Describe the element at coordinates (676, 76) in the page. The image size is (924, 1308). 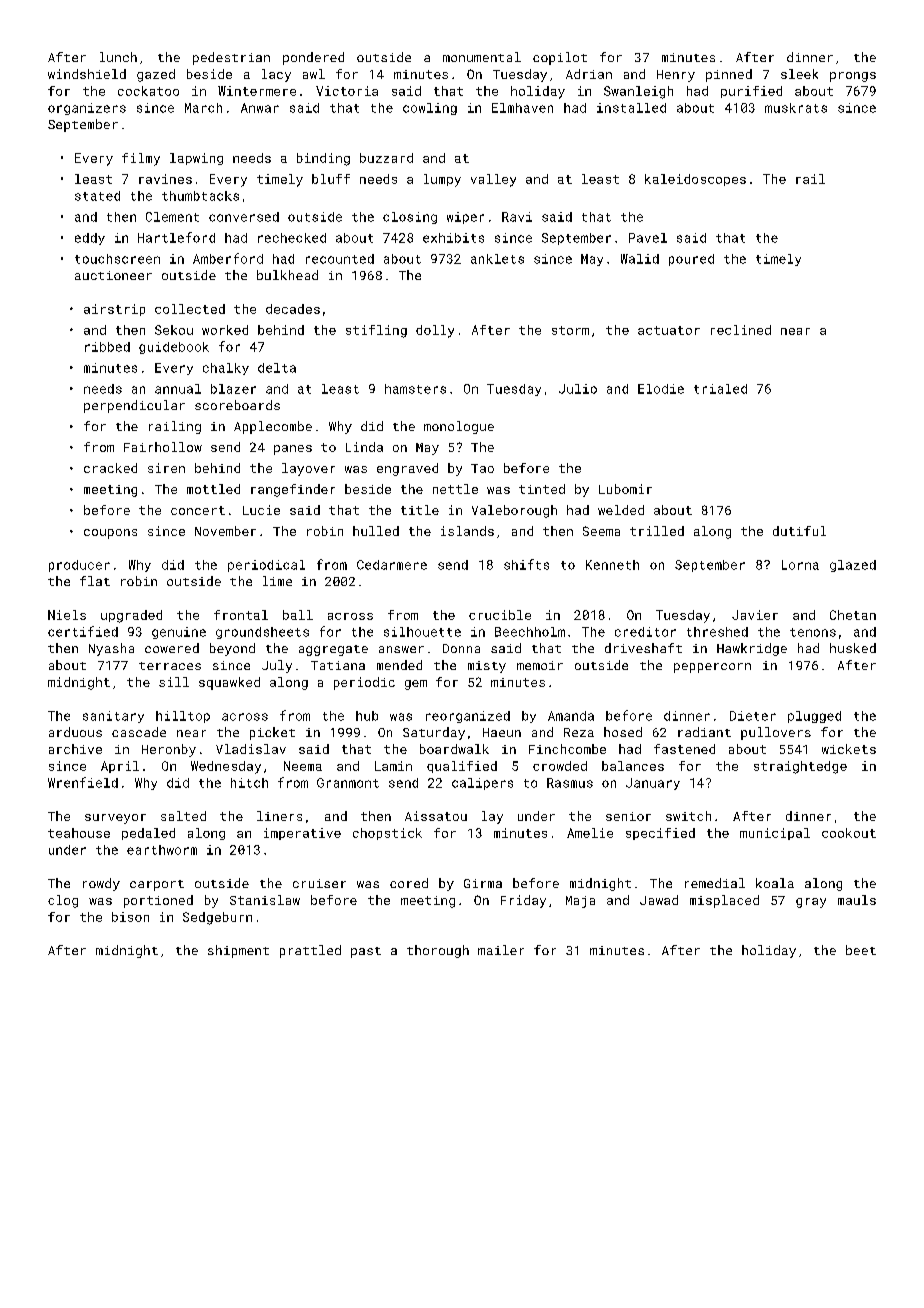
I see `Henry` at that location.
